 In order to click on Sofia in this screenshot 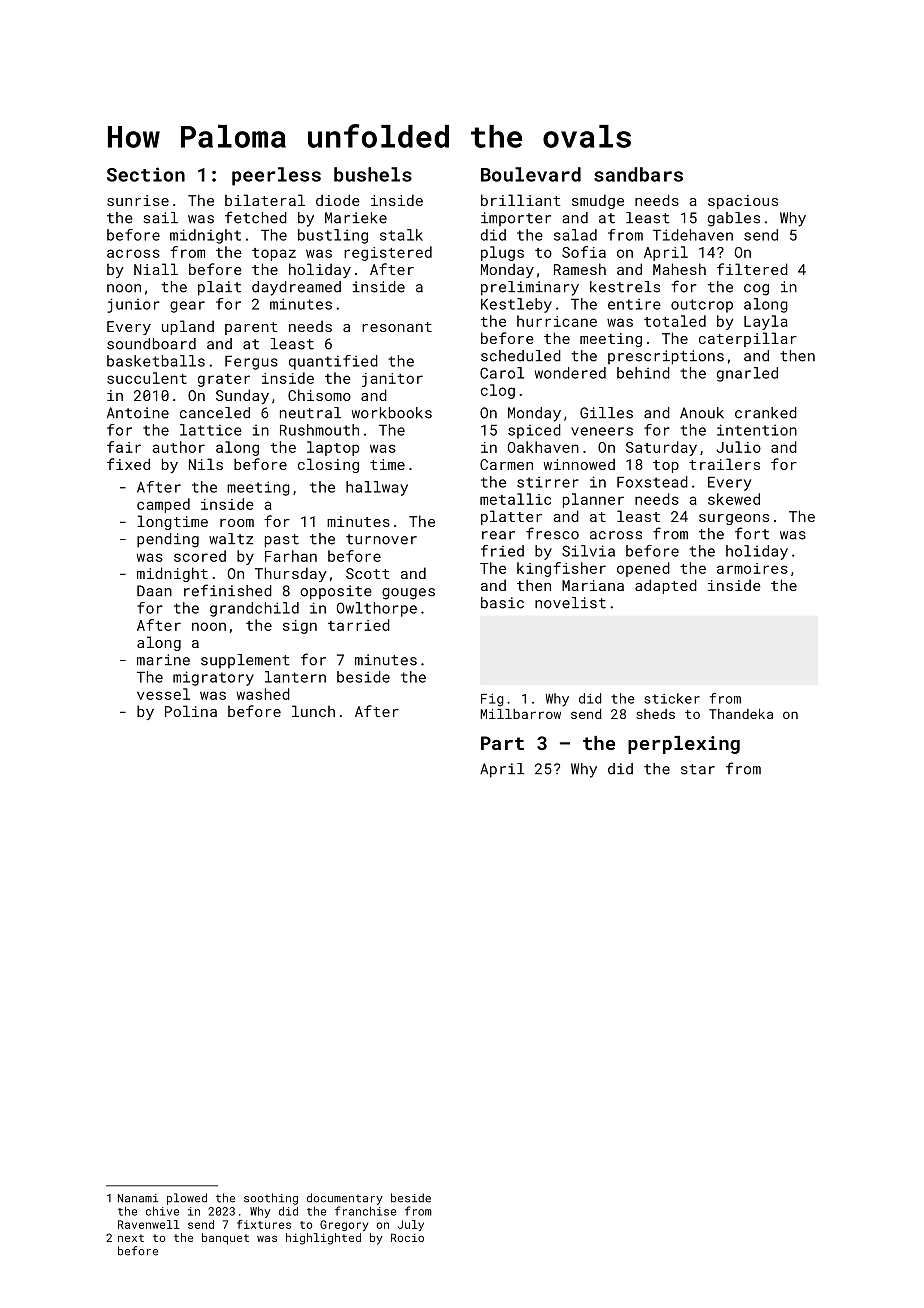, I will do `click(584, 252)`.
